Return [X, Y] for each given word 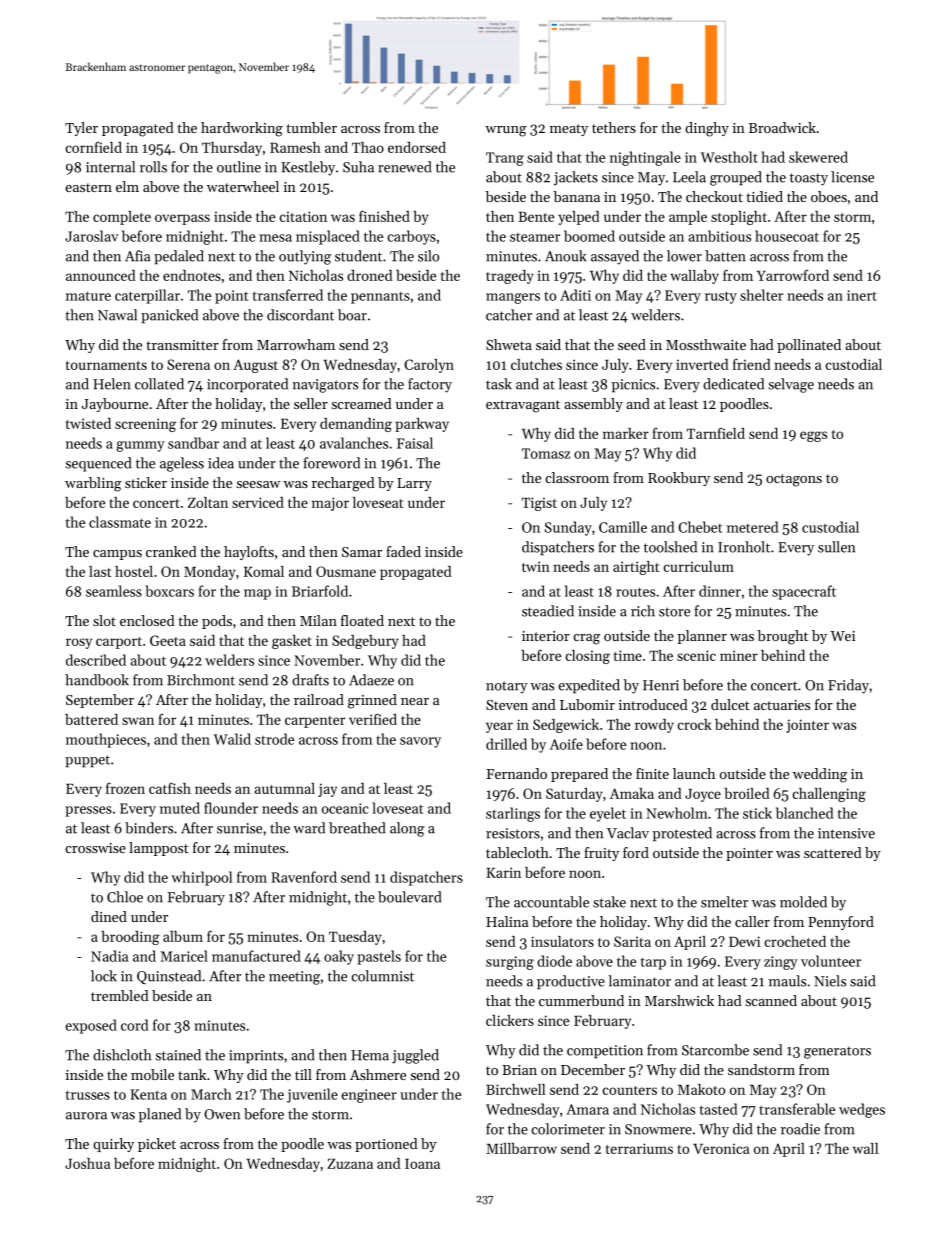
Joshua [88, 1163]
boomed [589, 236]
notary [507, 687]
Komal [264, 571]
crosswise [95, 848]
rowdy [654, 726]
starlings [513, 814]
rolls [153, 167]
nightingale [645, 158]
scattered [833, 852]
